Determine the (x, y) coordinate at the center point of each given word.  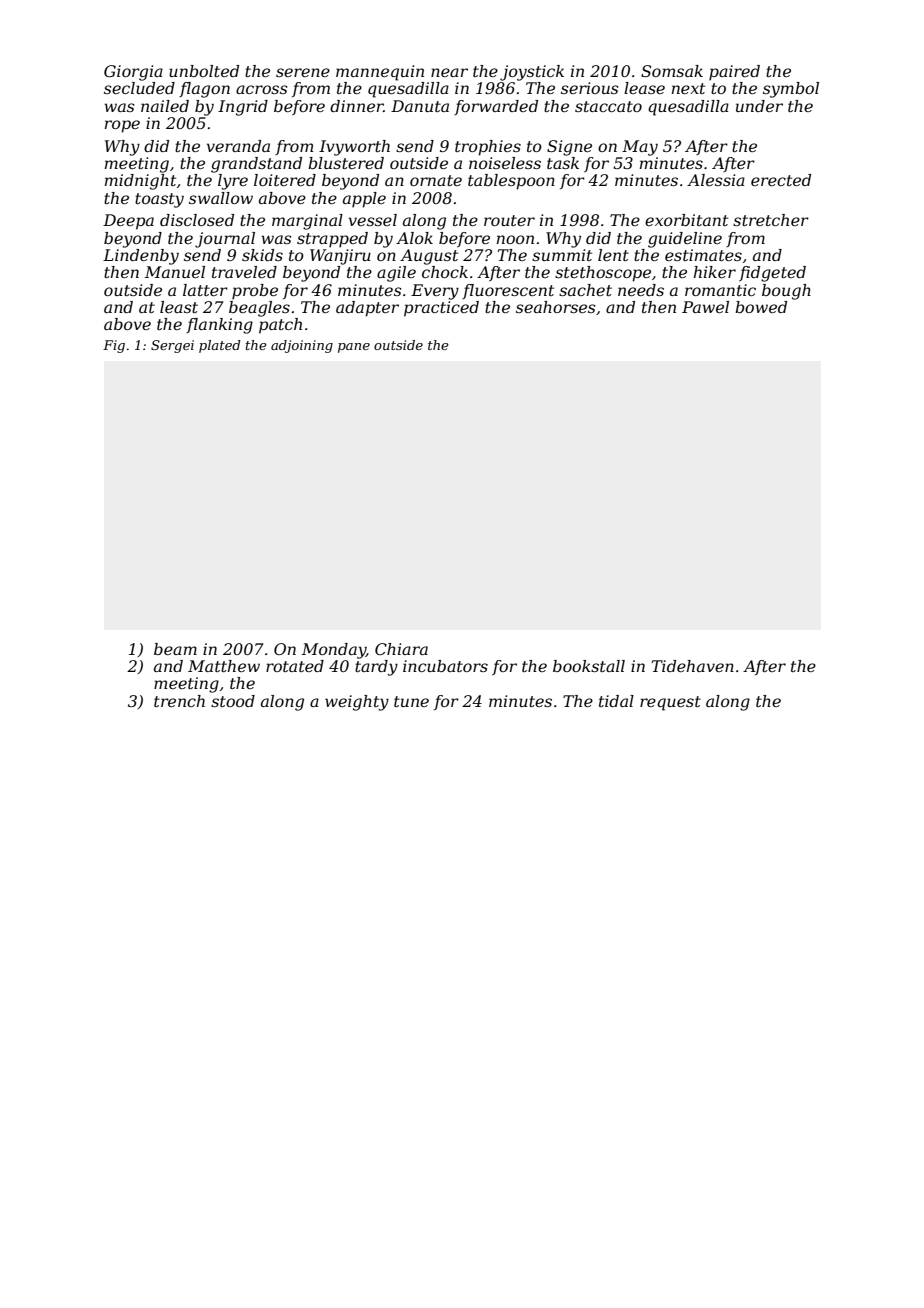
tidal (616, 701)
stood (233, 701)
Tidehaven (693, 666)
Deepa (128, 222)
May (640, 148)
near (449, 72)
